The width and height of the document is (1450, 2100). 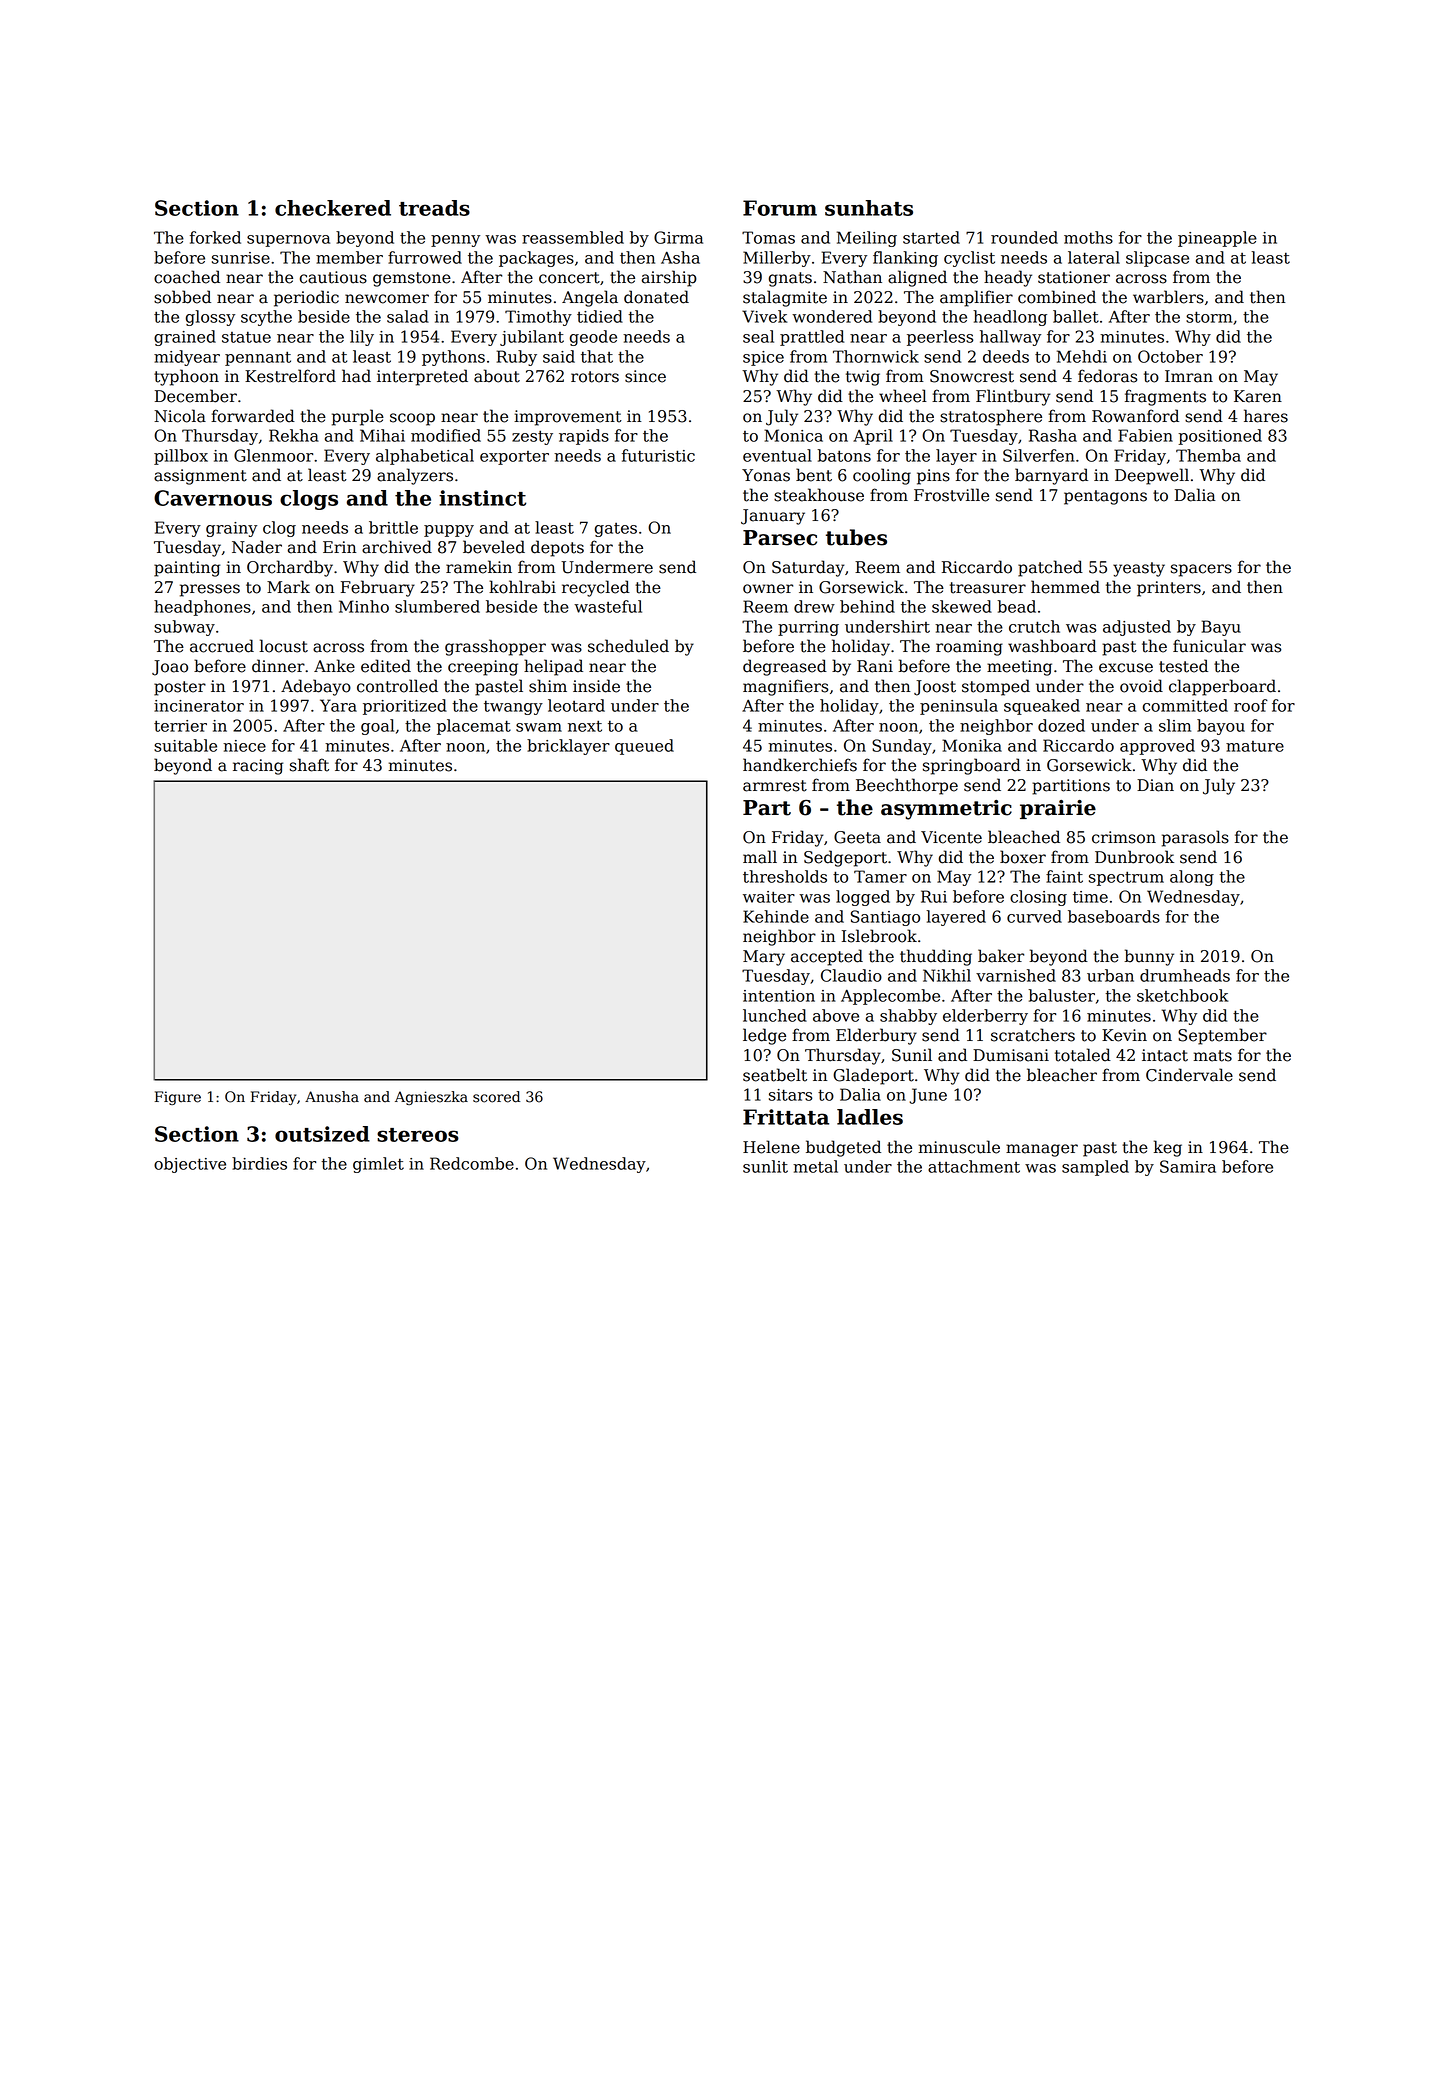 I want to click on hemmed, so click(x=1065, y=587).
